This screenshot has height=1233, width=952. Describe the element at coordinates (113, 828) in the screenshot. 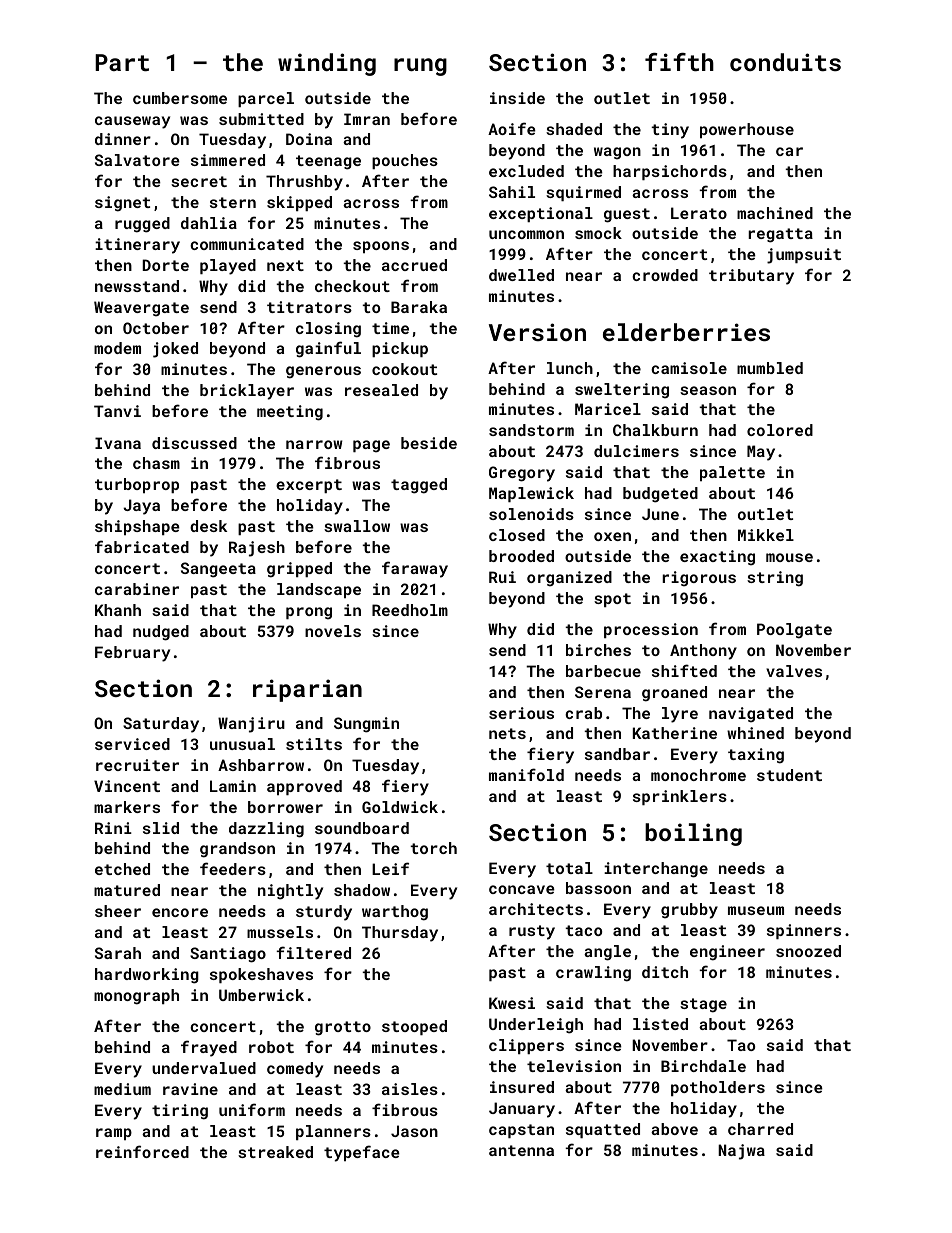

I see `Rini` at that location.
